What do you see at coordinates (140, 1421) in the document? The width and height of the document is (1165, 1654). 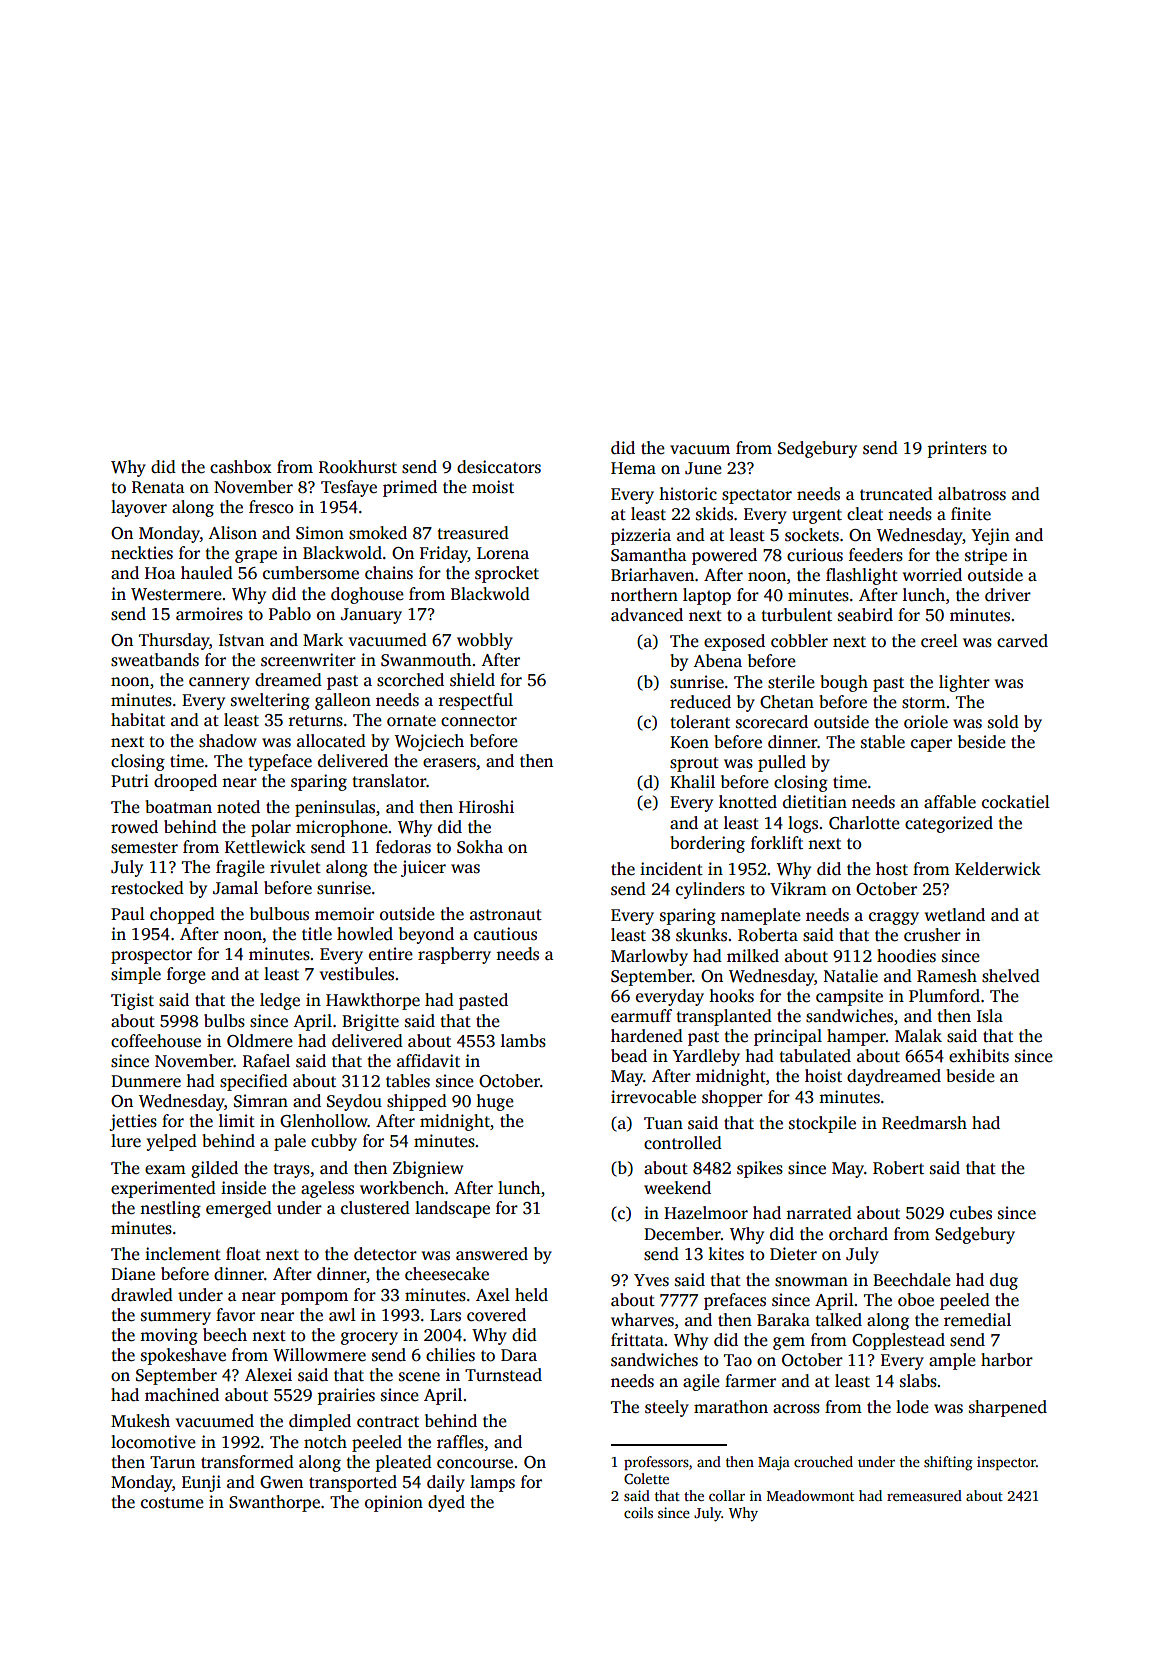 I see `Mukesh` at bounding box center [140, 1421].
